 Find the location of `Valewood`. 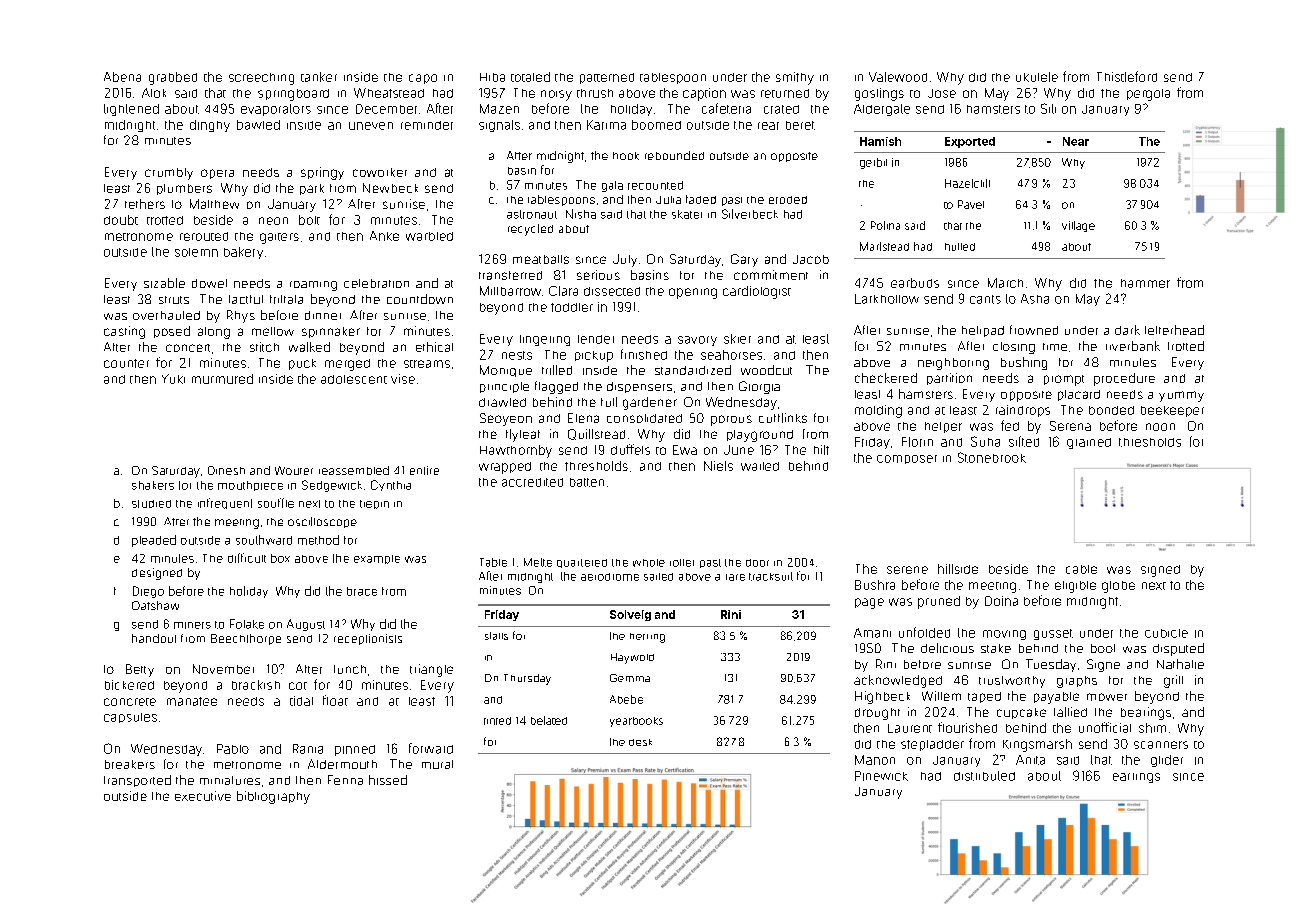

Valewood is located at coordinates (898, 77).
